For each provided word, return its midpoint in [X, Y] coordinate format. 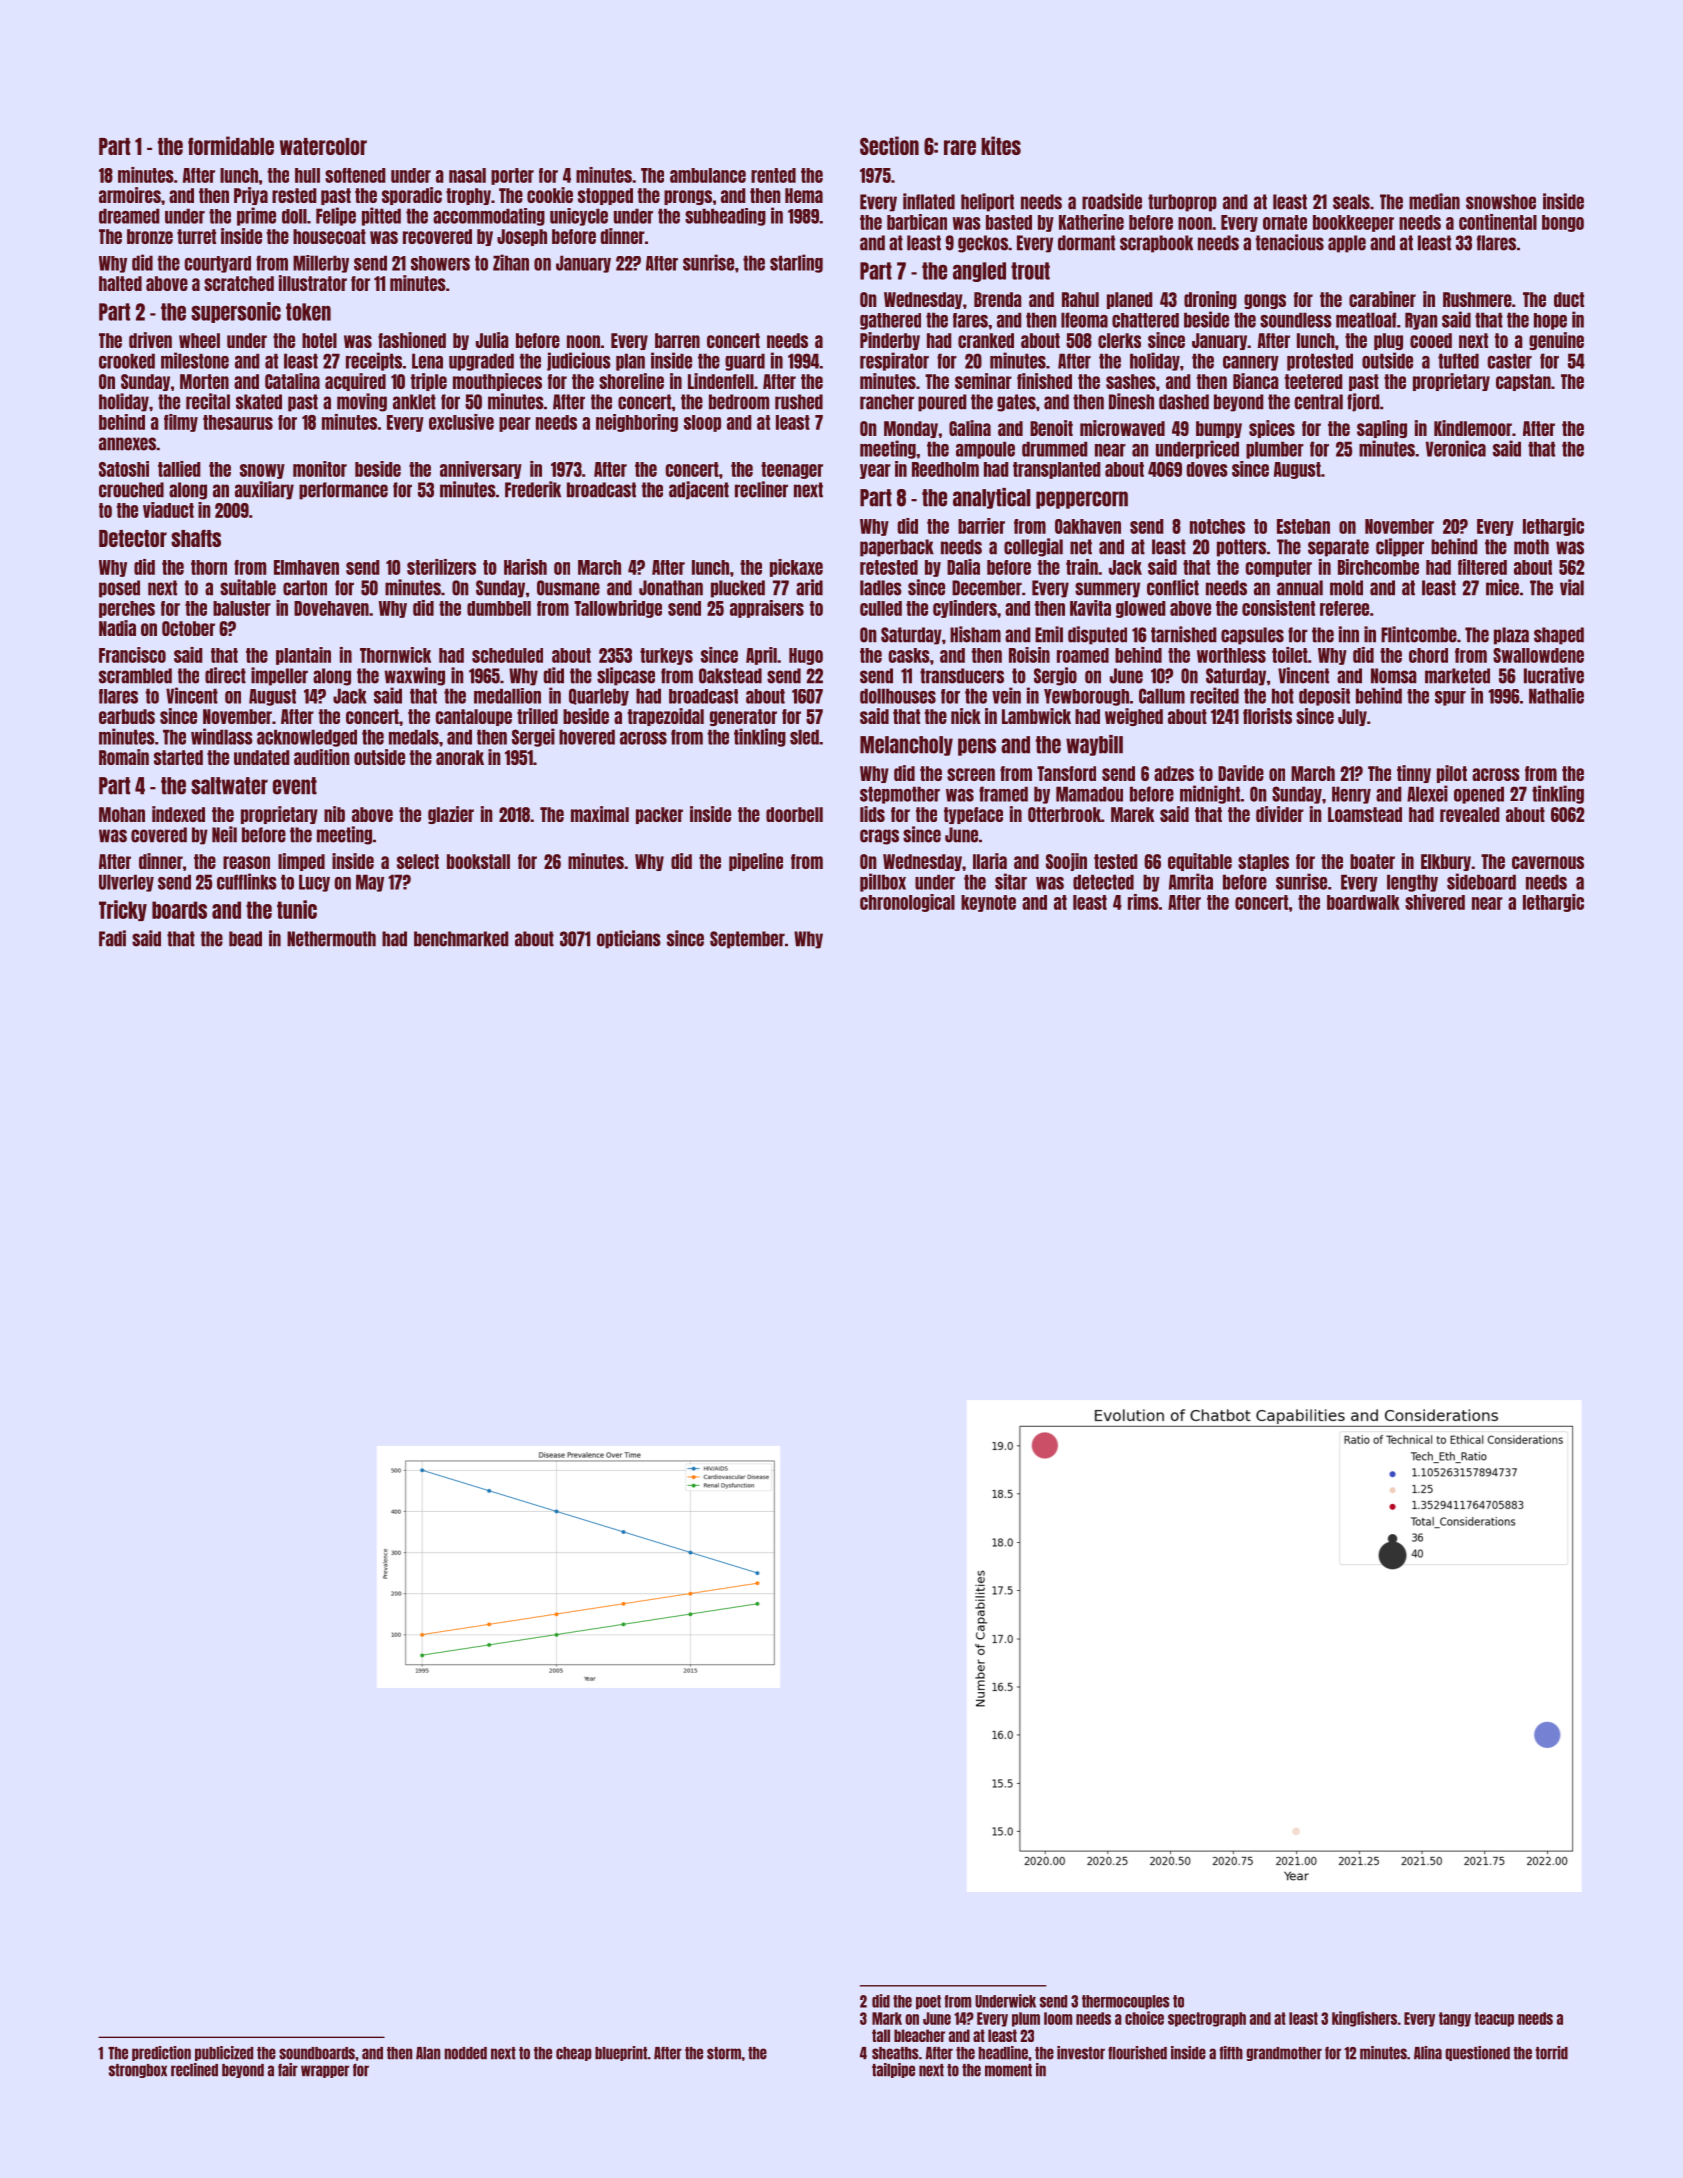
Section [889, 145]
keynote [988, 903]
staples [1263, 862]
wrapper [325, 2071]
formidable [231, 145]
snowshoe [1501, 202]
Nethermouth [331, 939]
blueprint [621, 2053]
